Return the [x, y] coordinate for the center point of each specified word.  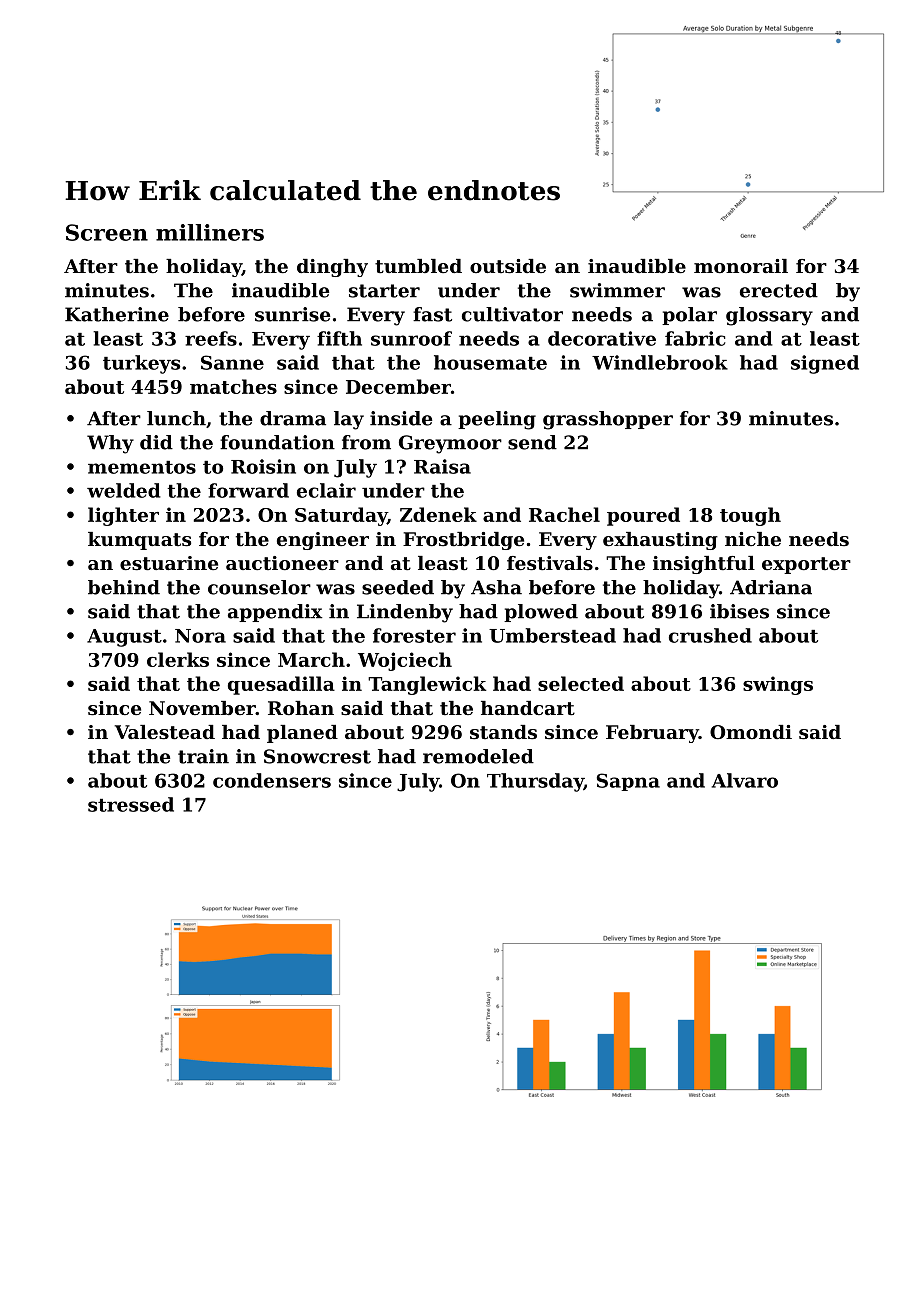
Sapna [628, 782]
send [532, 442]
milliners [210, 232]
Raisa [442, 466]
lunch [176, 418]
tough [750, 516]
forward [248, 490]
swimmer [617, 290]
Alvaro [745, 780]
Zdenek [438, 514]
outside [508, 266]
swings [778, 685]
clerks [178, 659]
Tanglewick [427, 685]
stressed [131, 804]
